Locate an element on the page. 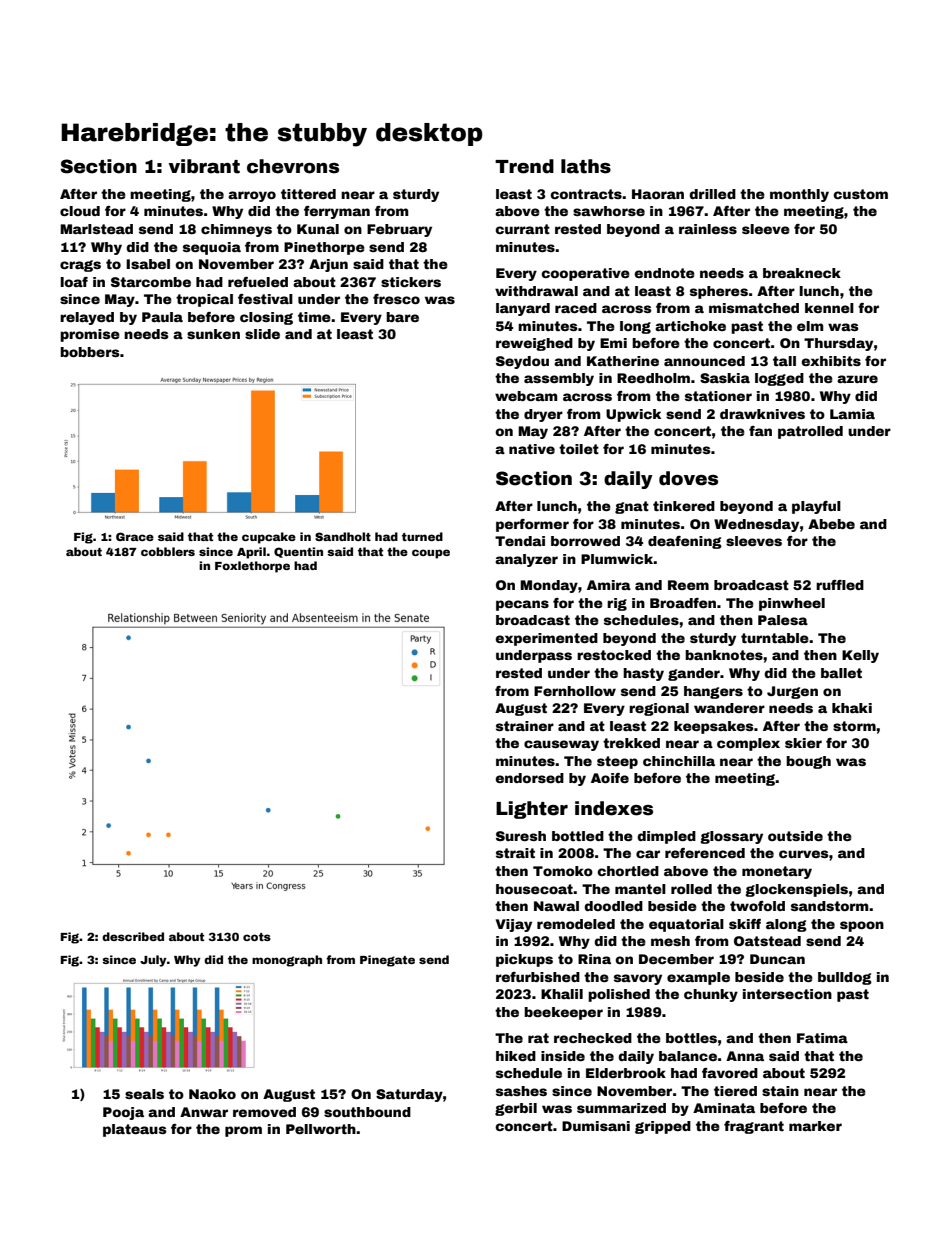 This page has height=1233, width=952. vibrant is located at coordinates (204, 166).
